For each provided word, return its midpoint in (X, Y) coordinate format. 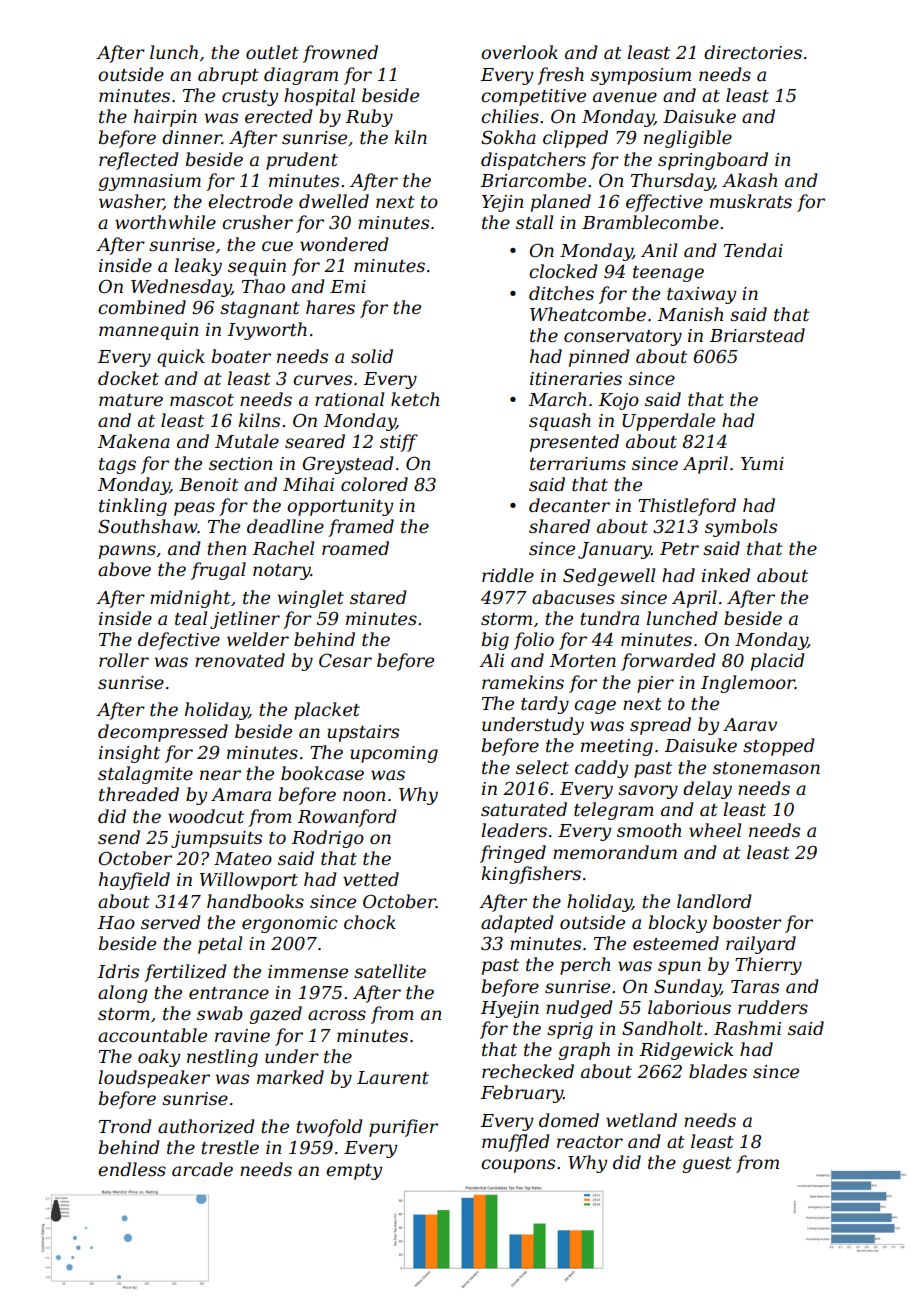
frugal (218, 571)
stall (534, 222)
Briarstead (757, 335)
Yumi (762, 463)
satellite (390, 971)
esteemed (676, 943)
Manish (690, 314)
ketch (415, 399)
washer (131, 202)
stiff (399, 443)
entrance (229, 993)
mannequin (148, 331)
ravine (242, 1036)
